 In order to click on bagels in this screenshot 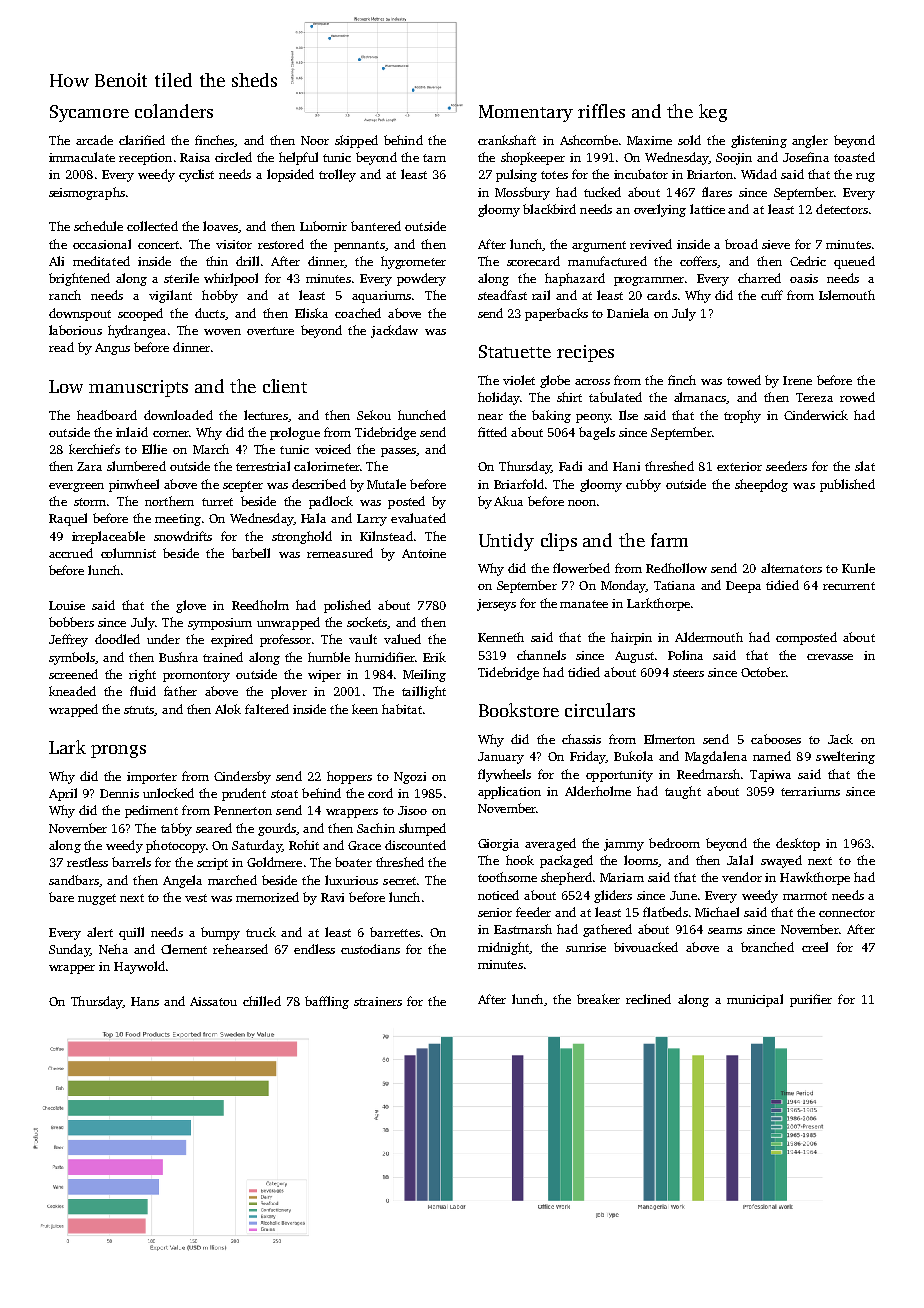, I will do `click(597, 433)`.
